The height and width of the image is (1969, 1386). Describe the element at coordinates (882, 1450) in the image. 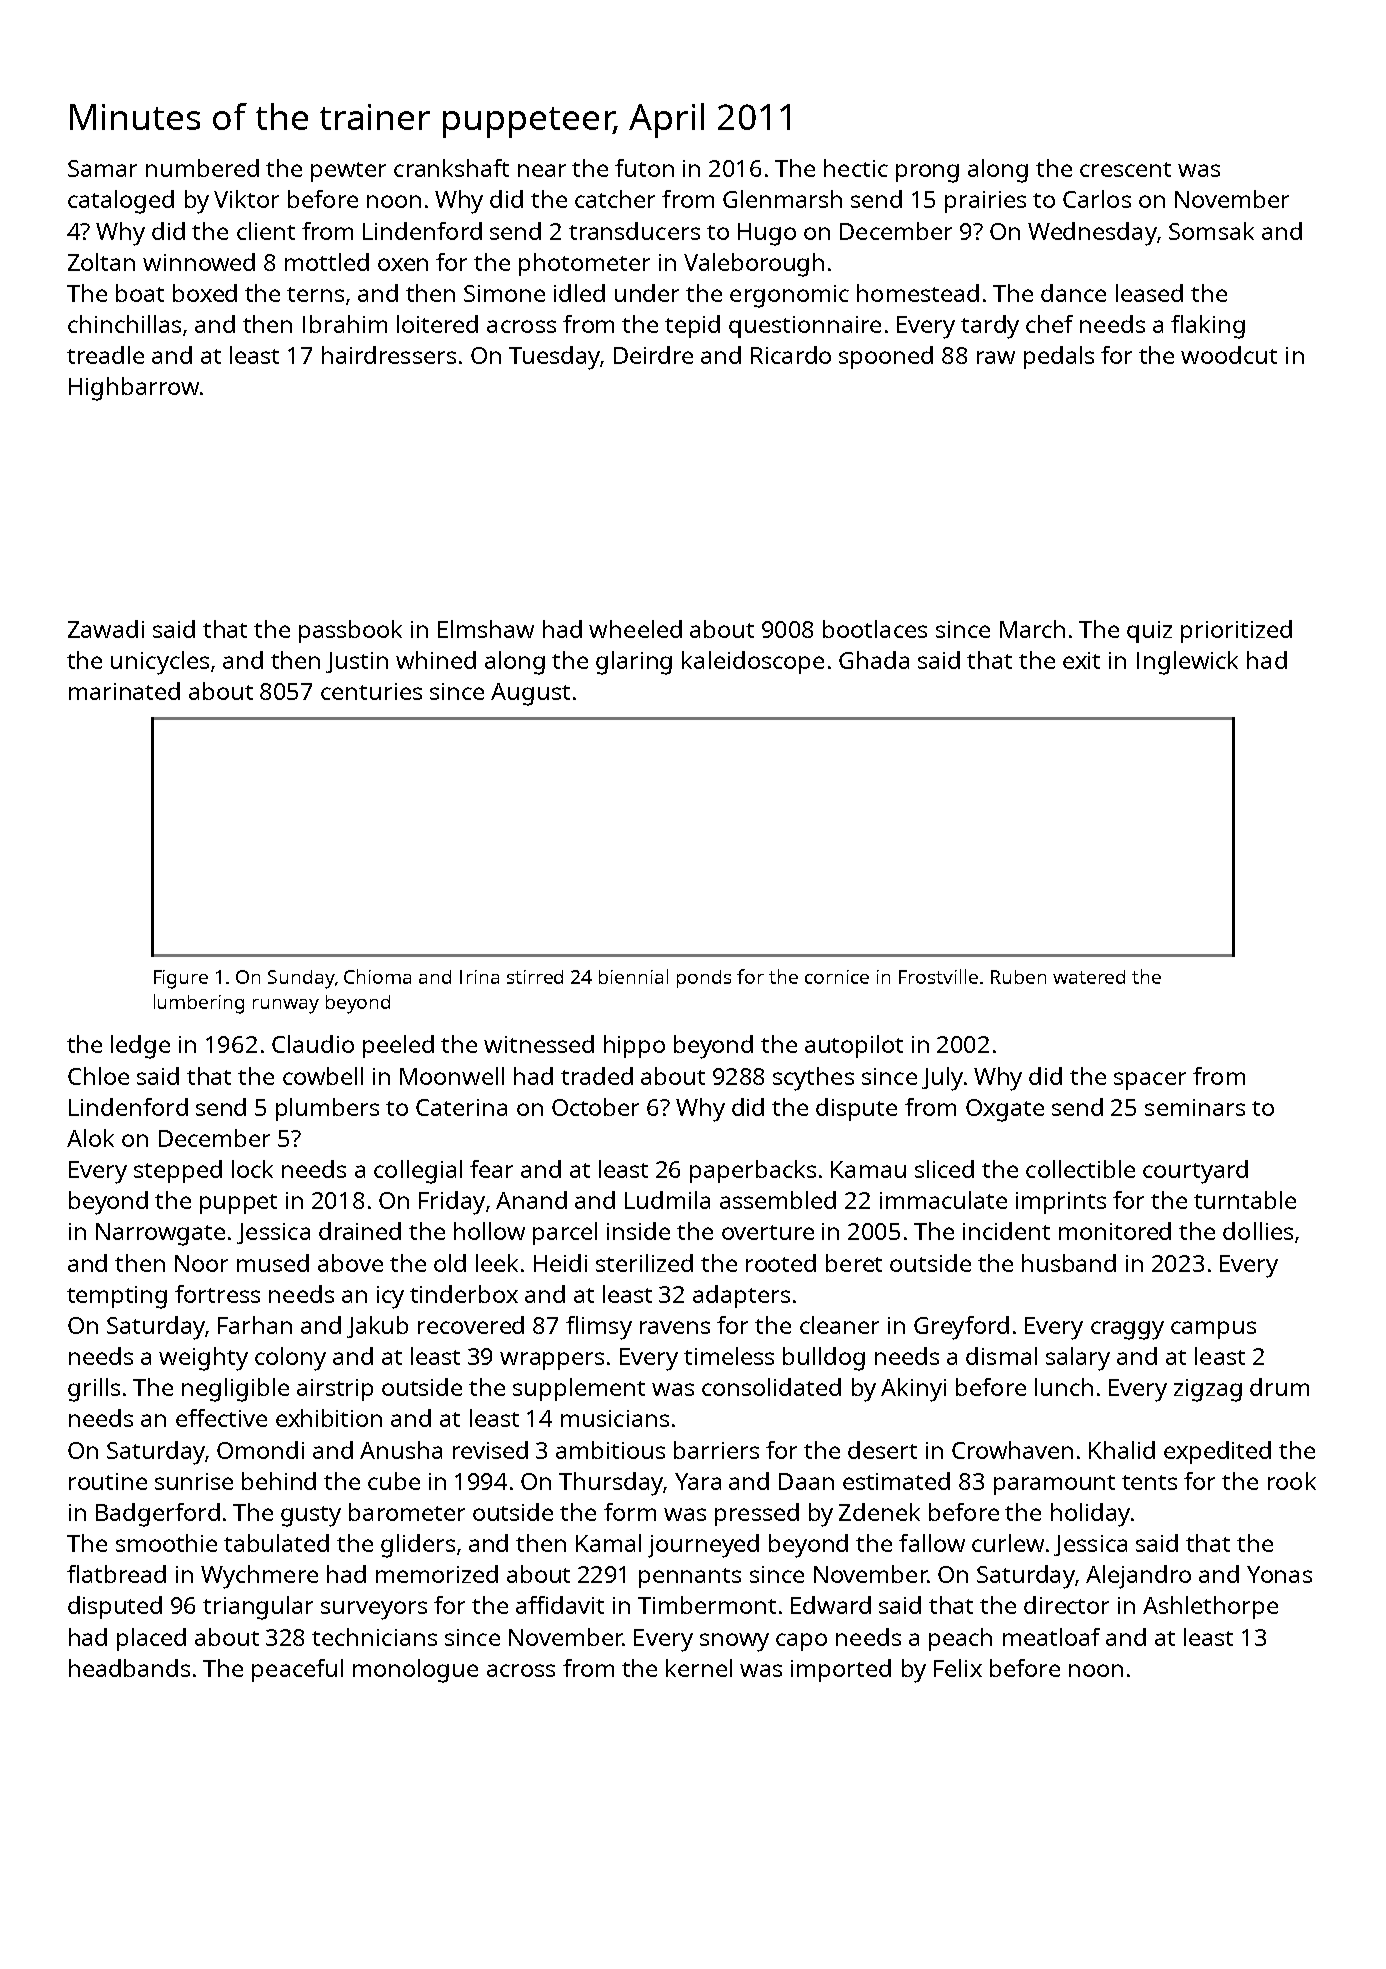

I see `desert` at that location.
